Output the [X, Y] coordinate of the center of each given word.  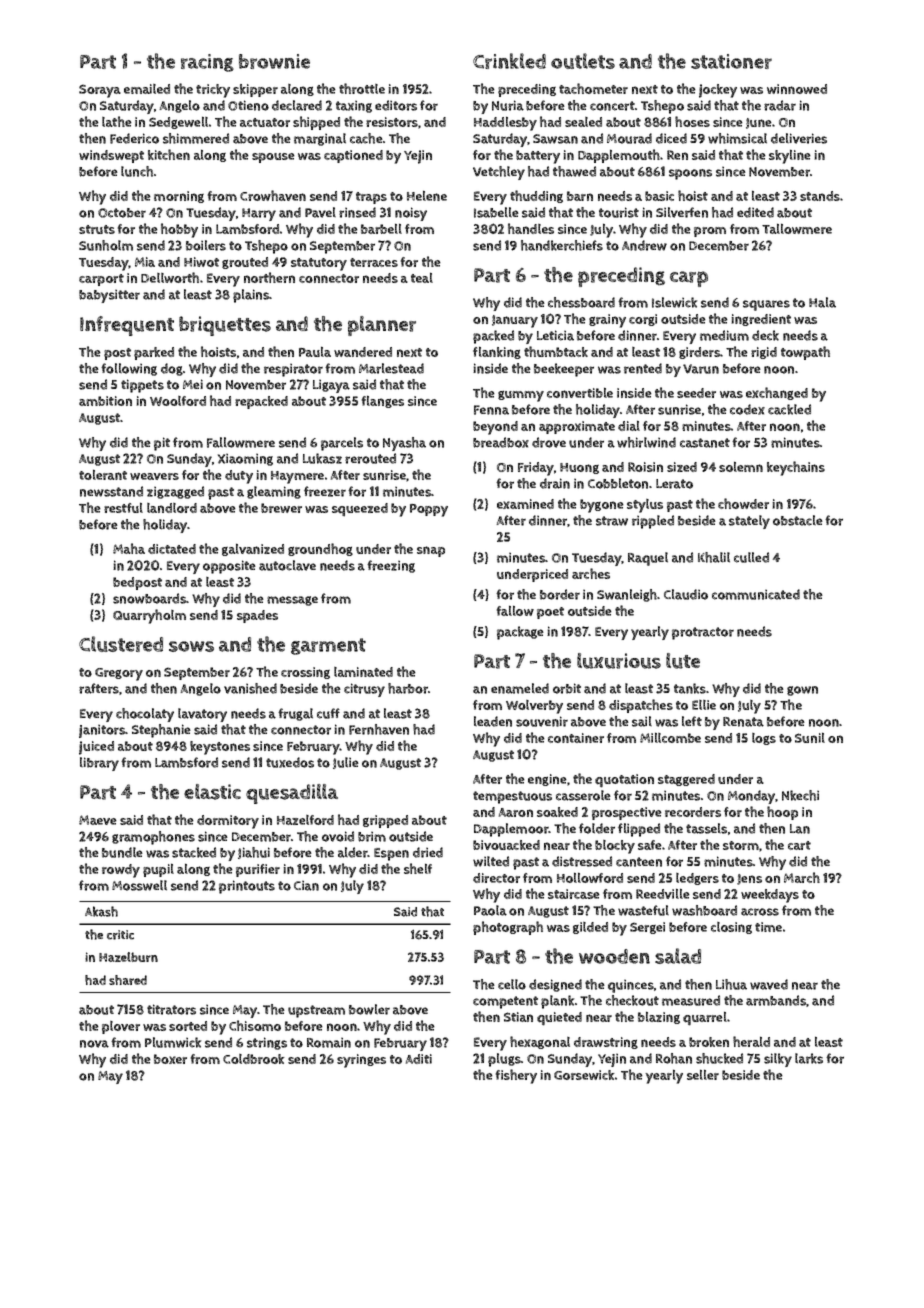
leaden [493, 721]
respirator [293, 370]
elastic [212, 792]
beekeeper [564, 370]
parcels [342, 444]
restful [123, 507]
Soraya [100, 91]
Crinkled [509, 61]
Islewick [674, 302]
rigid [764, 353]
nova [94, 1044]
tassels [706, 828]
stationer [731, 61]
